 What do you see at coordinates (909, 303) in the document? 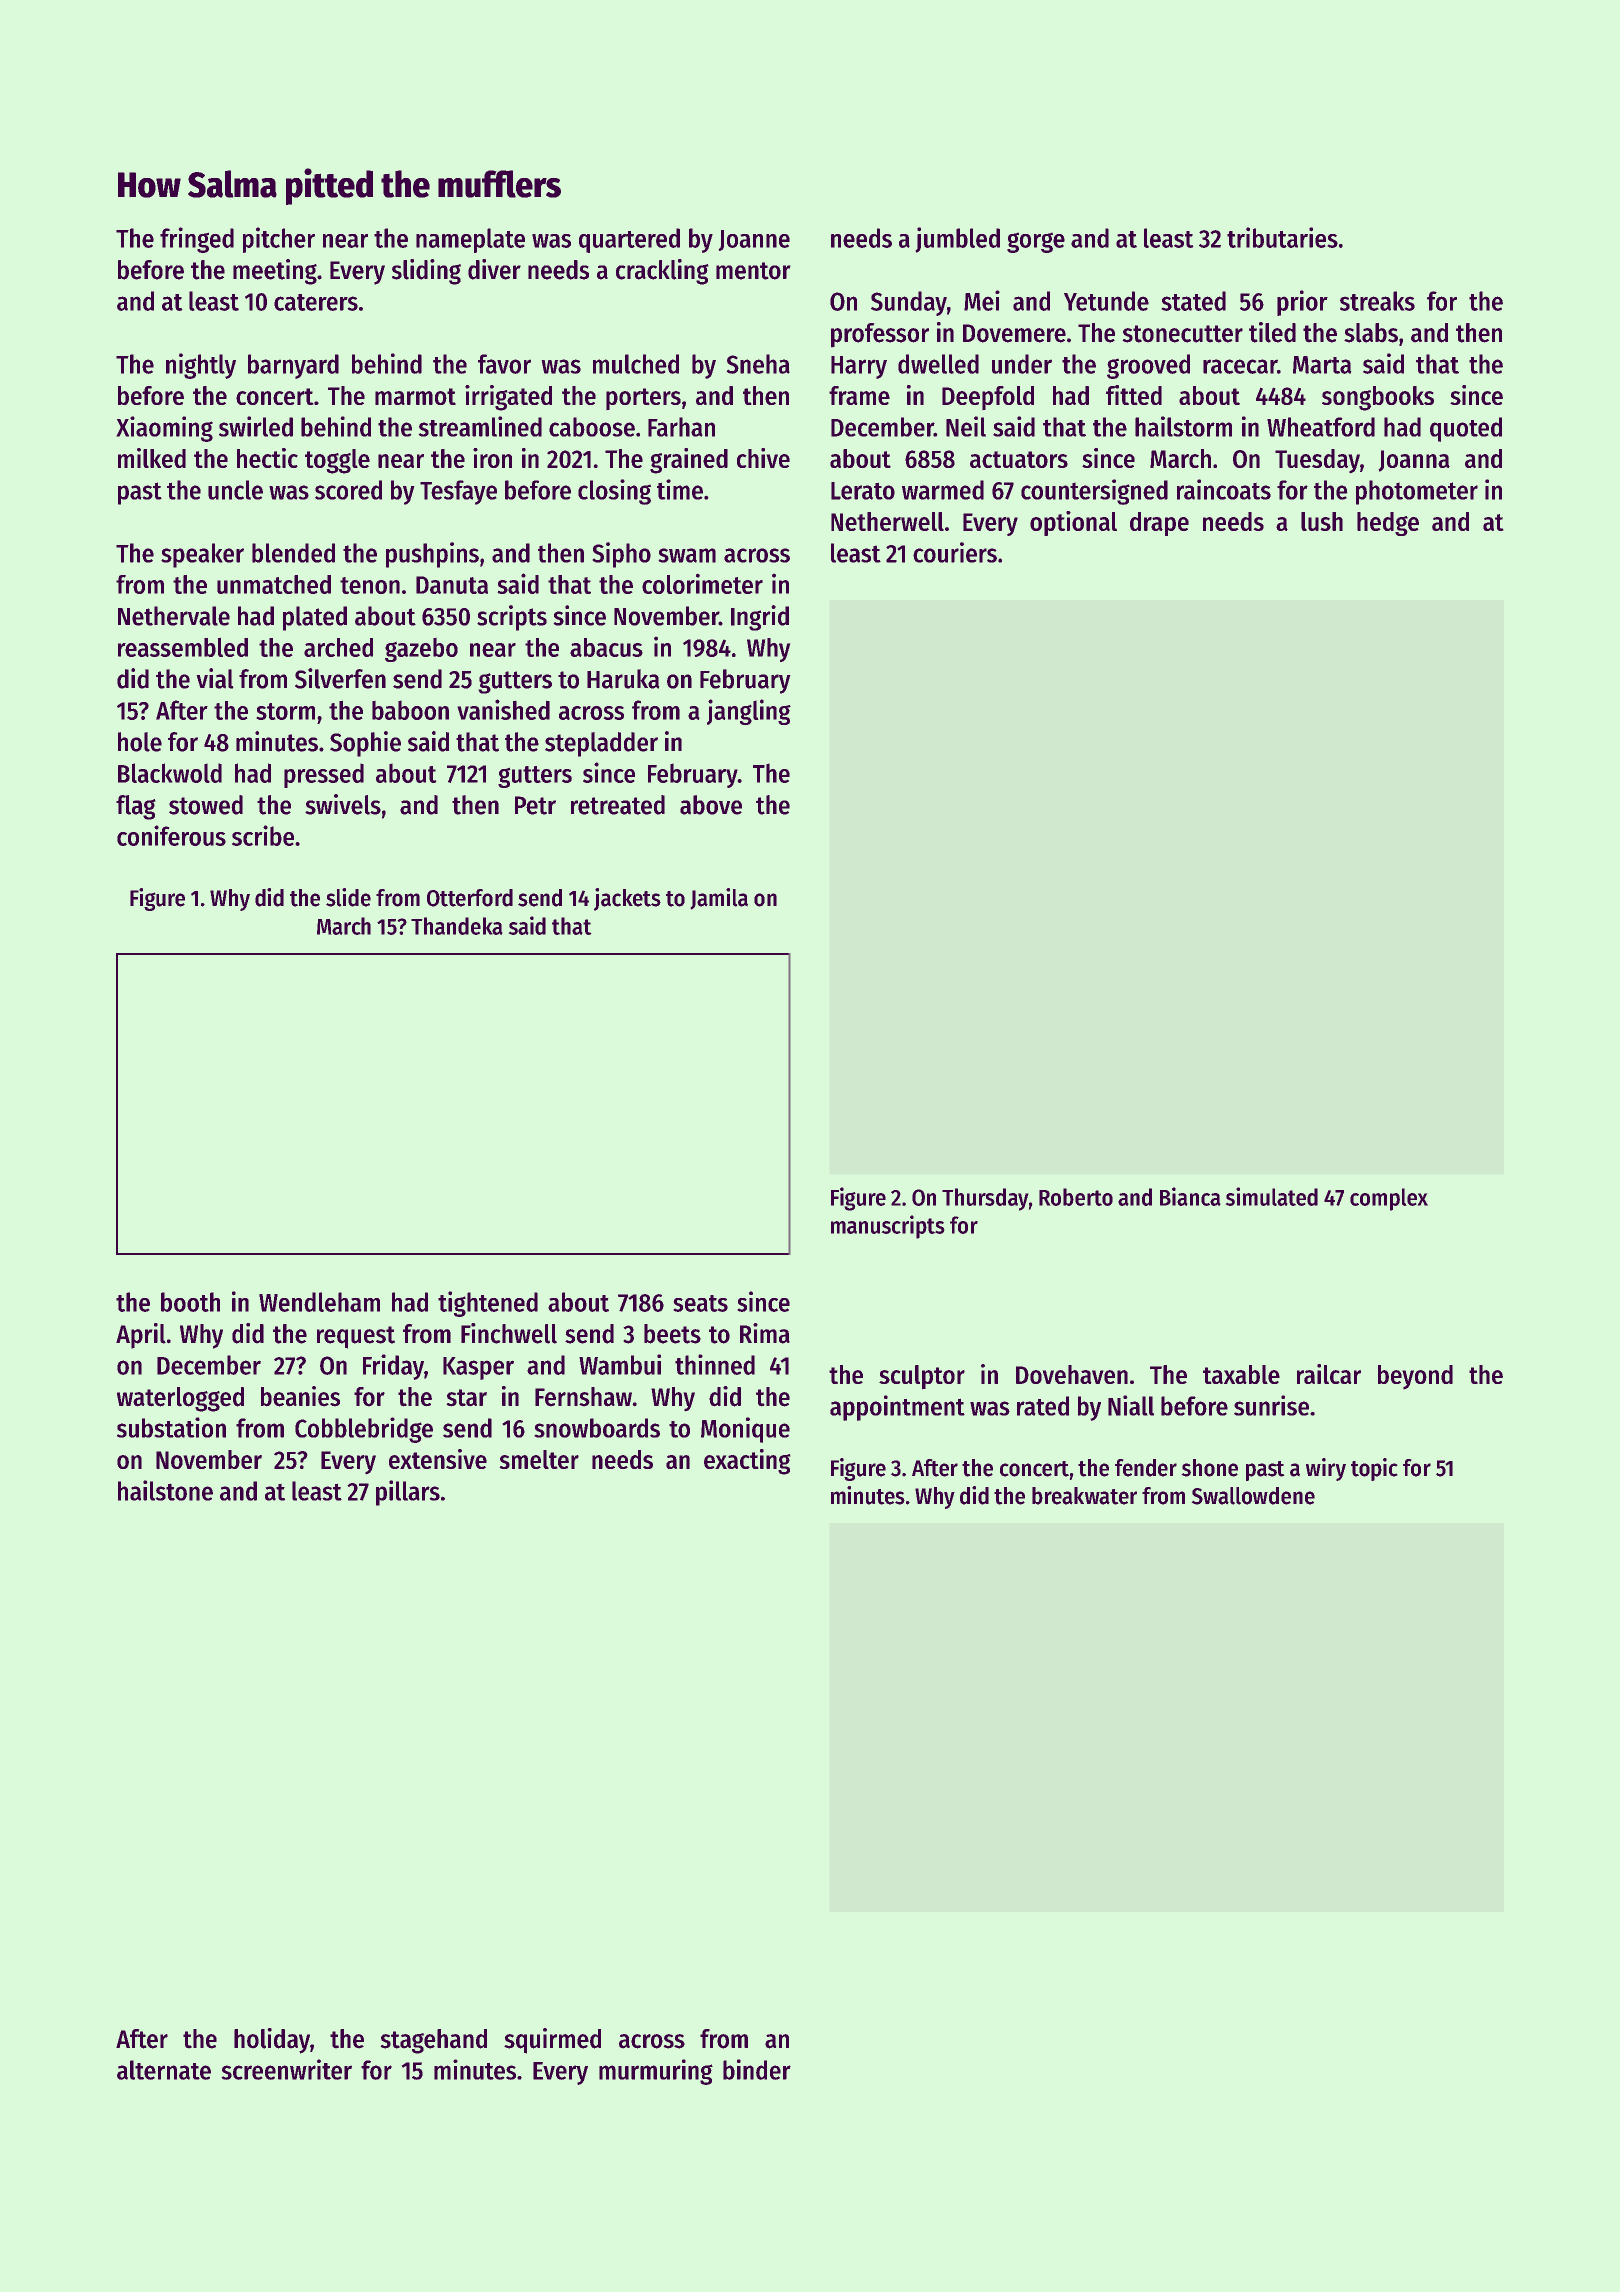
I see `Sunday` at bounding box center [909, 303].
